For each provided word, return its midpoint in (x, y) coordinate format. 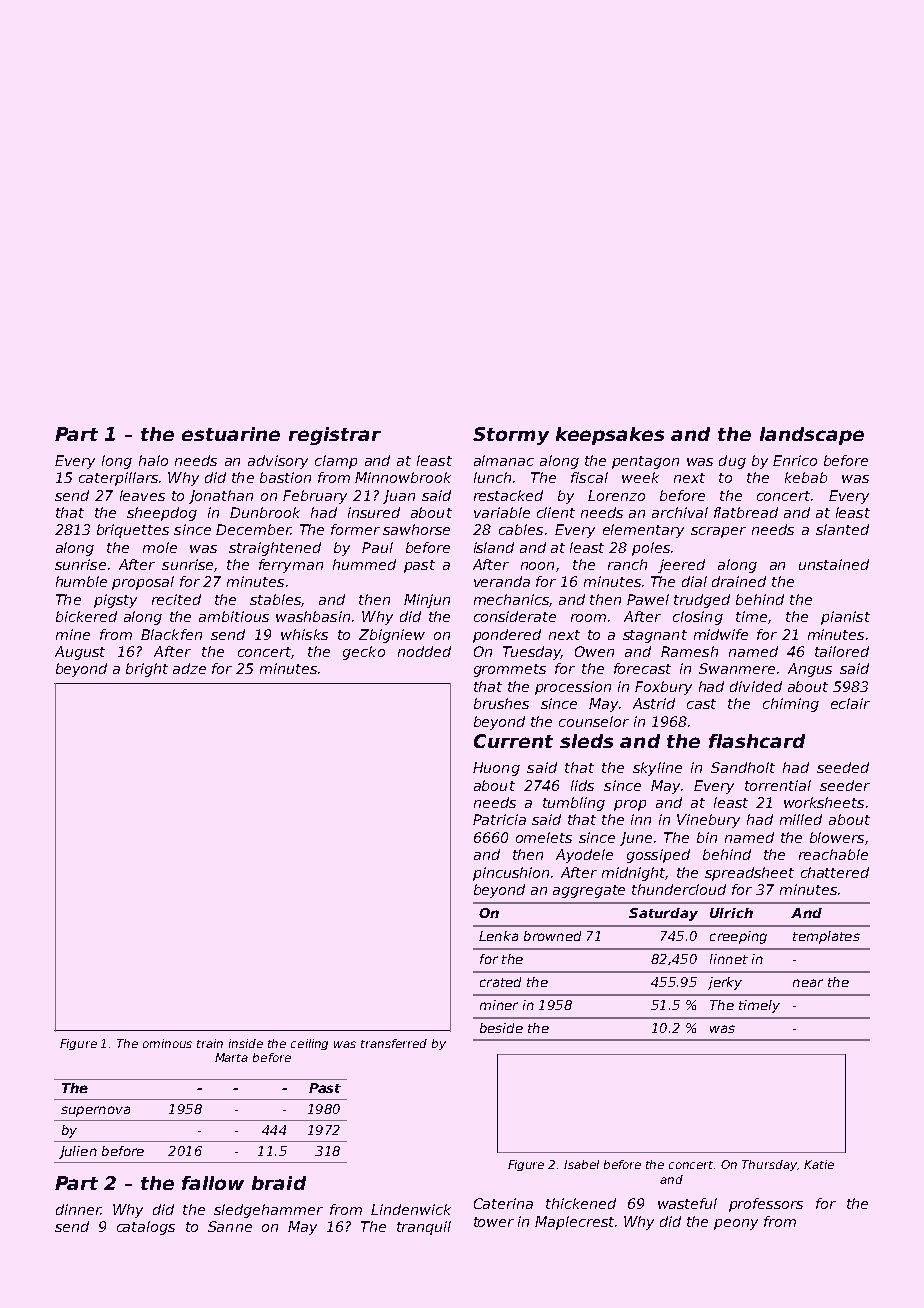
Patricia (499, 819)
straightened (275, 549)
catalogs (146, 1228)
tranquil (424, 1228)
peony (736, 1224)
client (556, 512)
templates (826, 937)
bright (147, 670)
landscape (812, 436)
